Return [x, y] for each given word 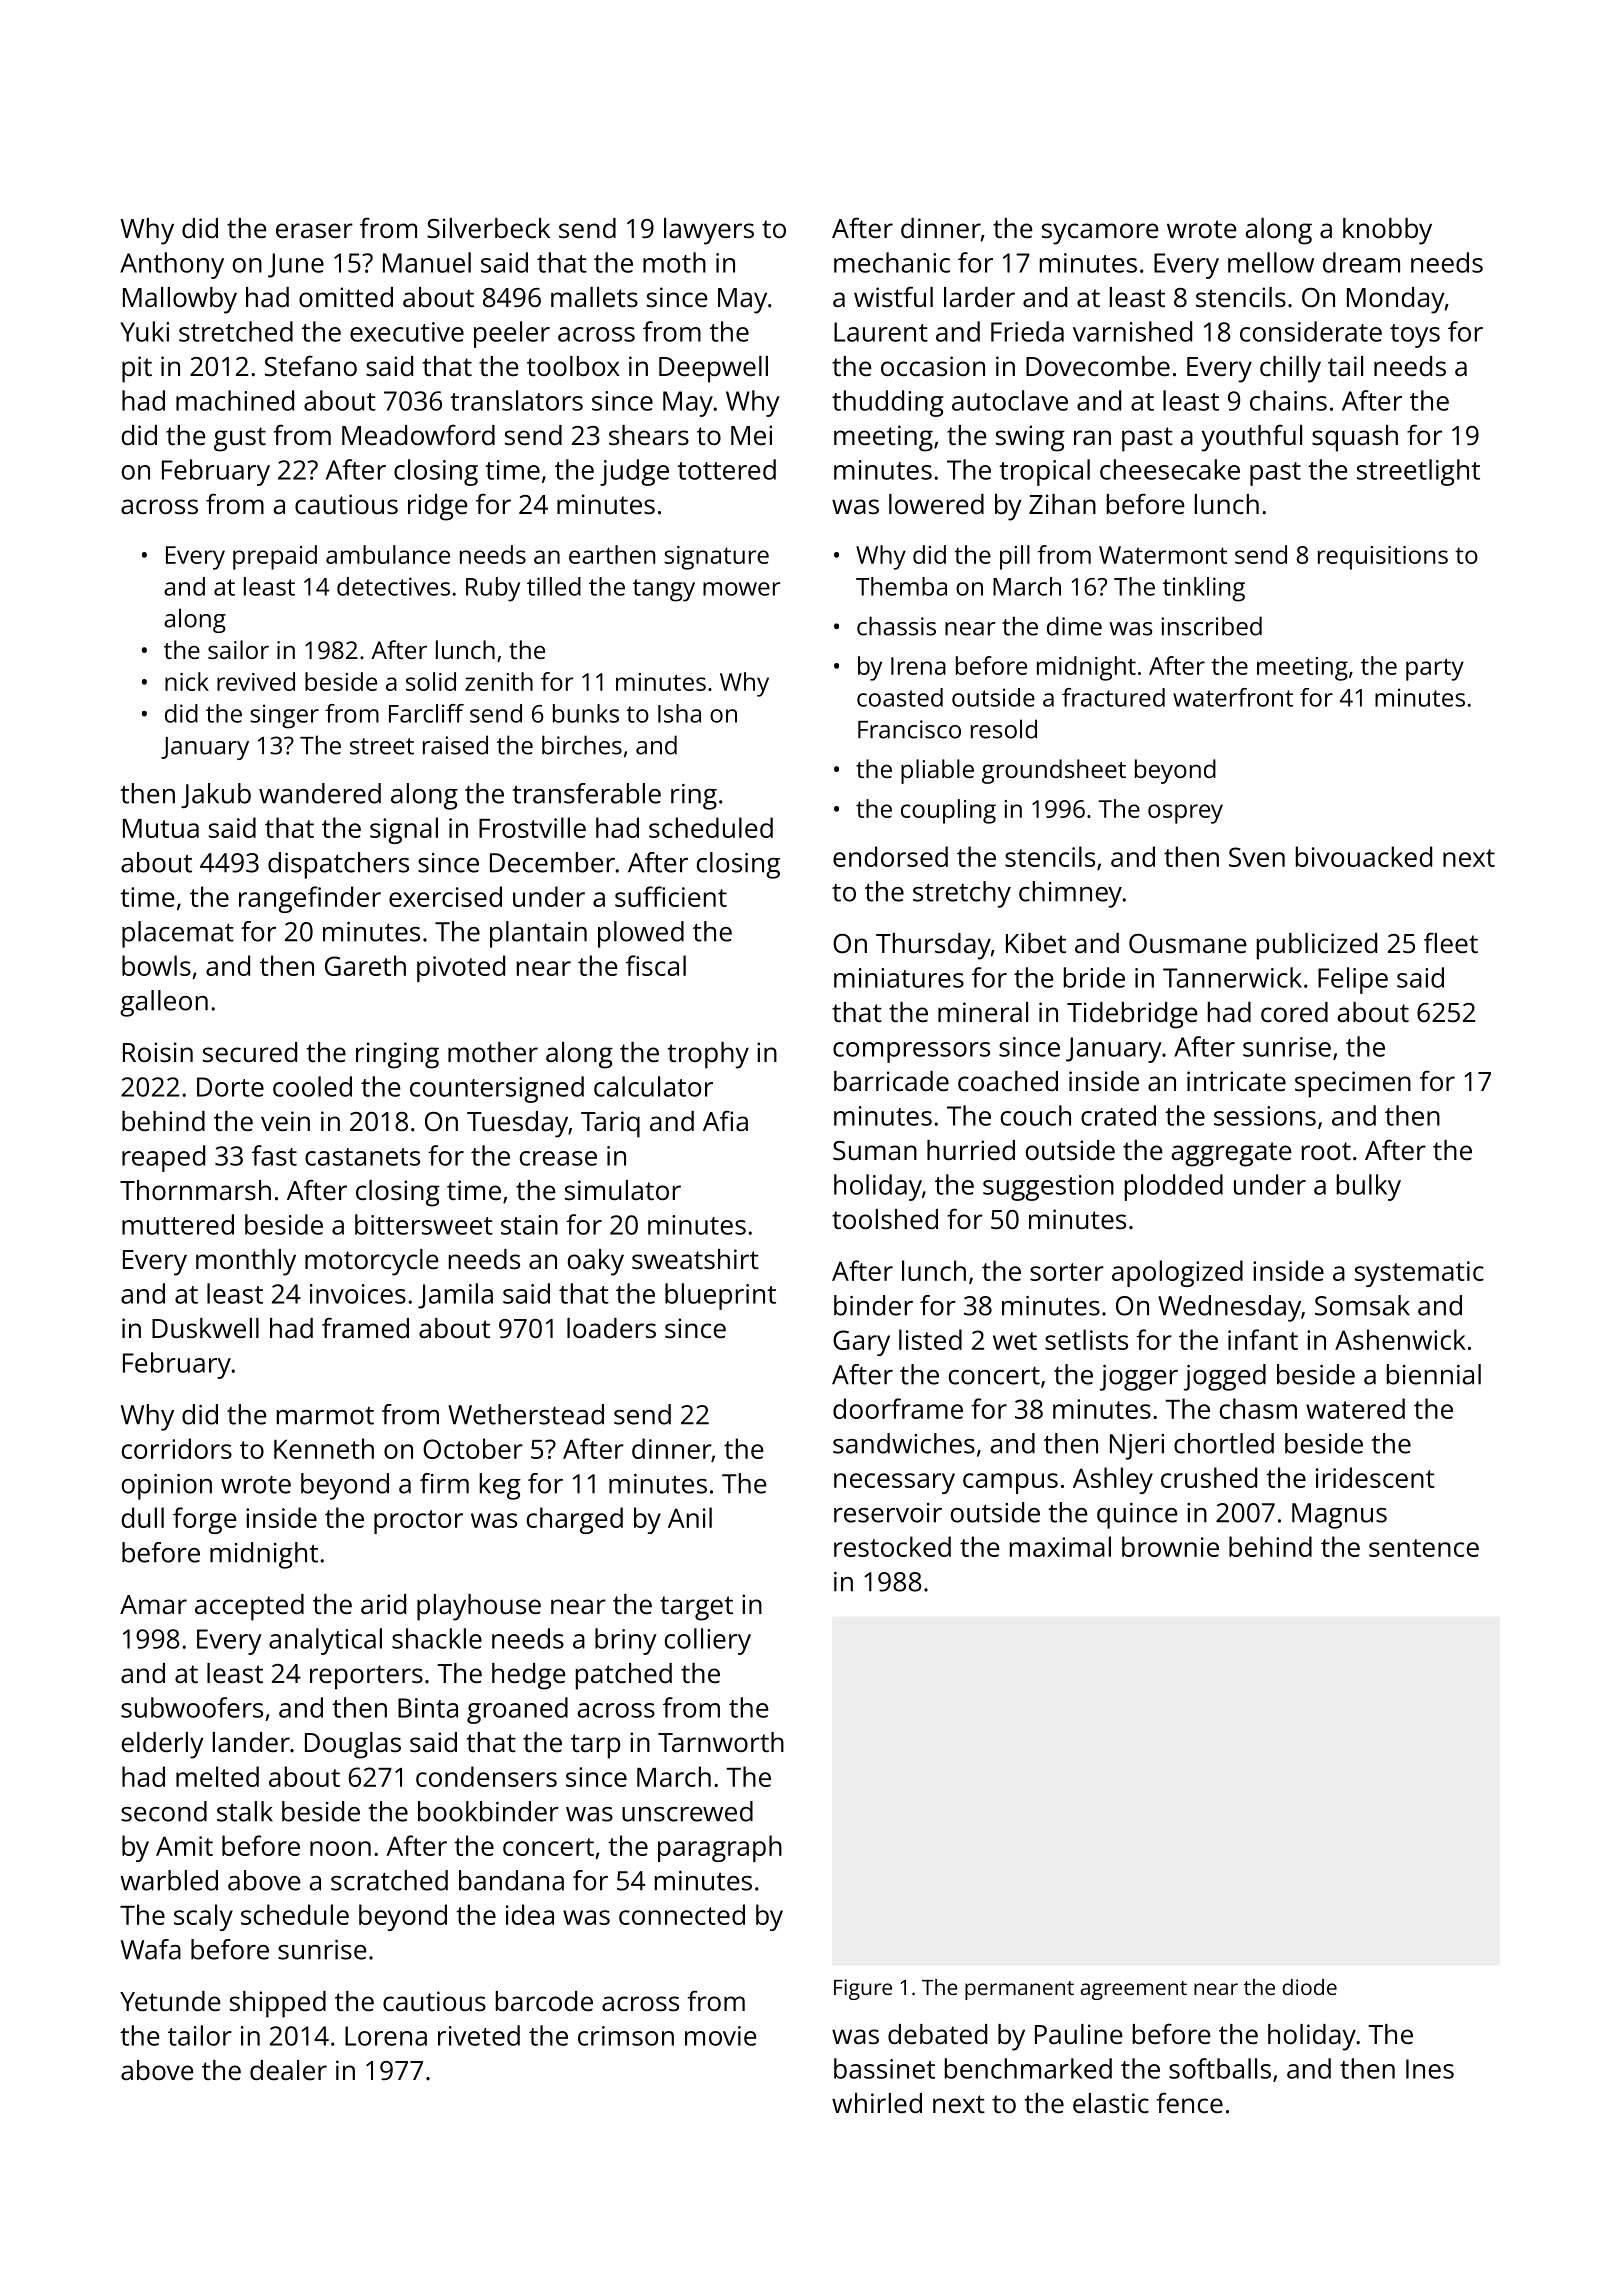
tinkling [1204, 589]
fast [274, 1155]
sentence [1424, 1548]
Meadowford [418, 434]
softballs [1220, 2068]
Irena [918, 666]
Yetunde [170, 2001]
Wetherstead [526, 1414]
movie [721, 2036]
